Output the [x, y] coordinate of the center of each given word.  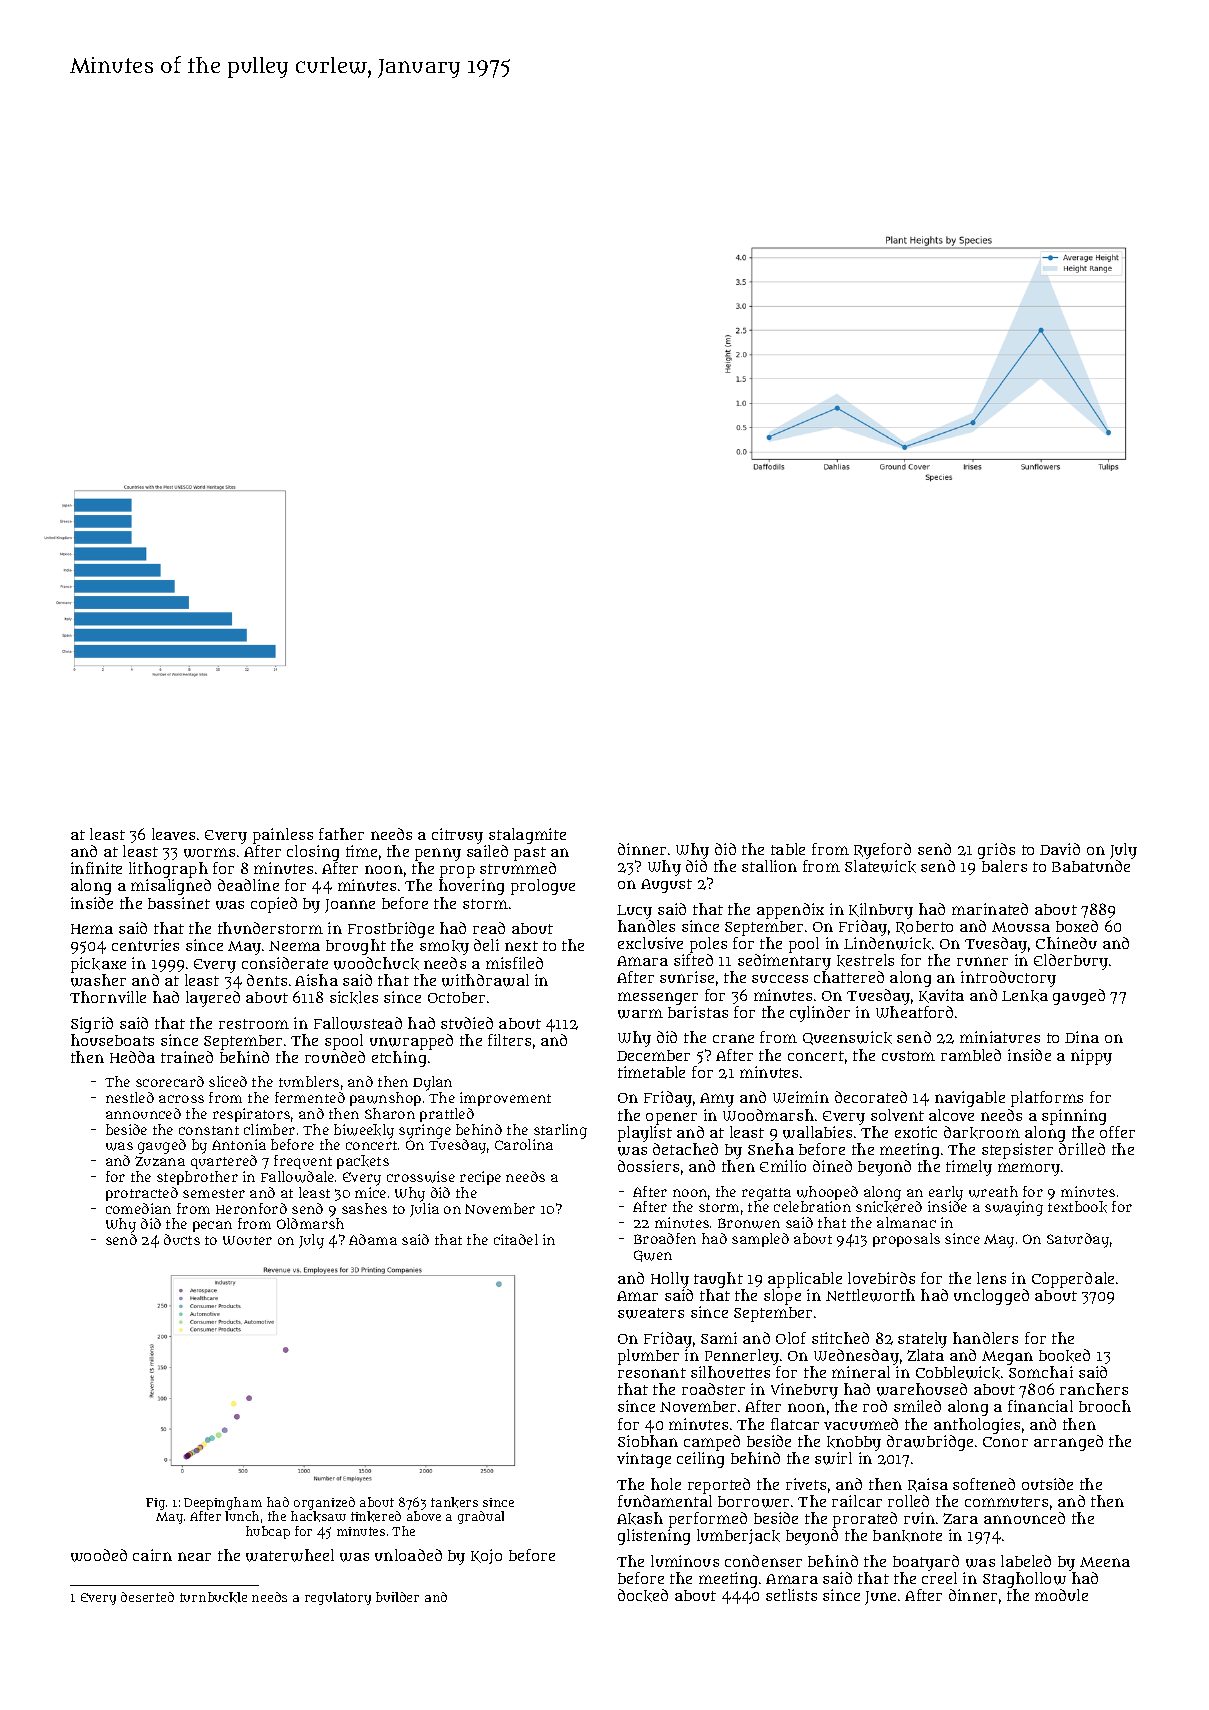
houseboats [112, 1040]
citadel [516, 1239]
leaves [173, 834]
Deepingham [223, 1503]
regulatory [338, 1598]
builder [397, 1597]
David [1060, 849]
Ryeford [882, 851]
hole [666, 1484]
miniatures [1000, 1037]
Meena [1105, 1562]
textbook [1077, 1207]
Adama [373, 1239]
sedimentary [784, 963]
